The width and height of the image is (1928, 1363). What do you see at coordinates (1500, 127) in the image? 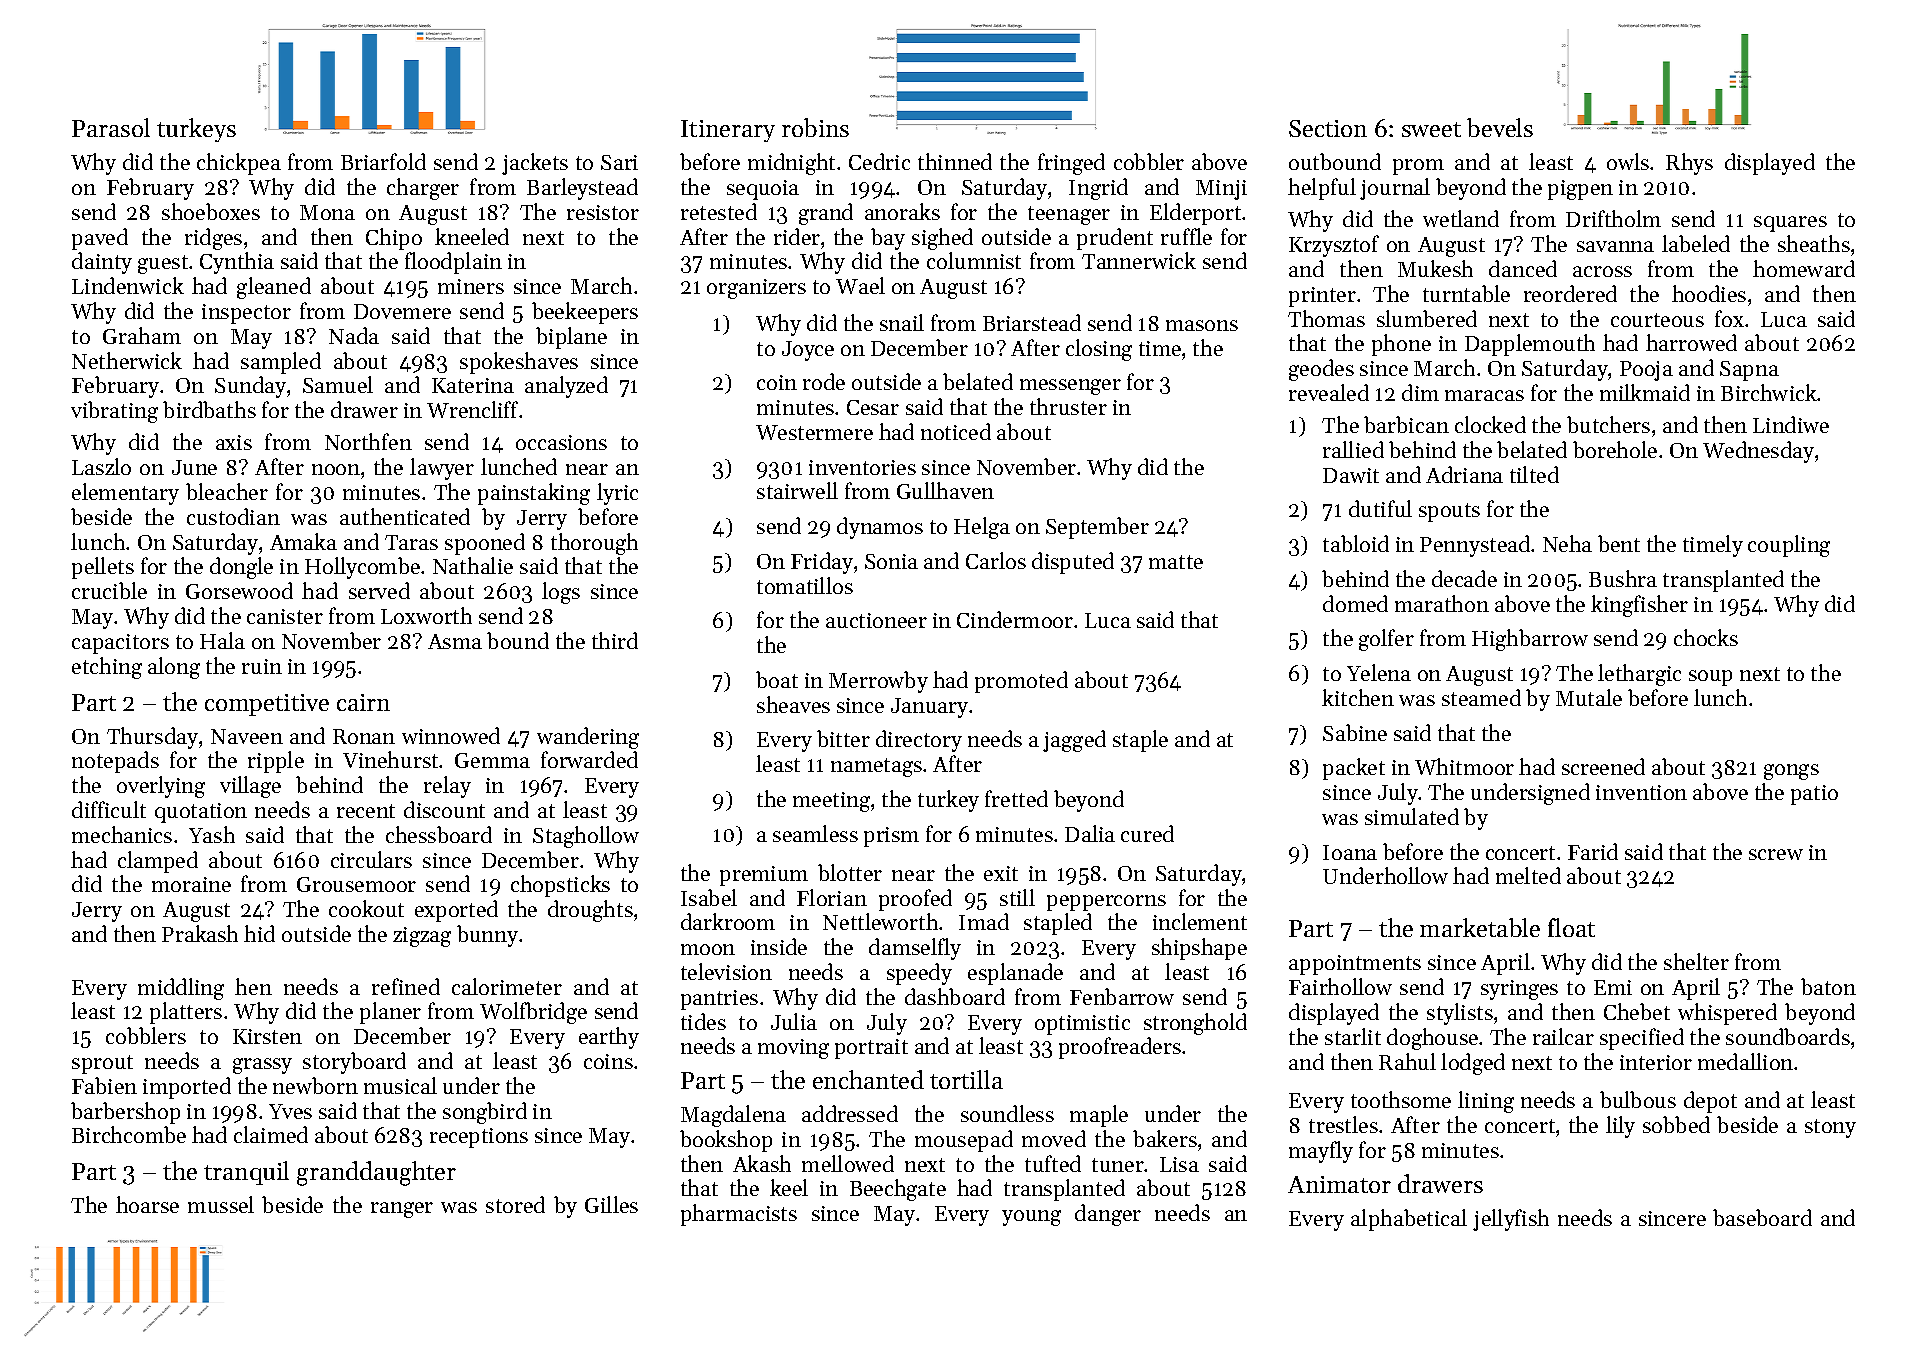
I see `bevels` at bounding box center [1500, 127].
